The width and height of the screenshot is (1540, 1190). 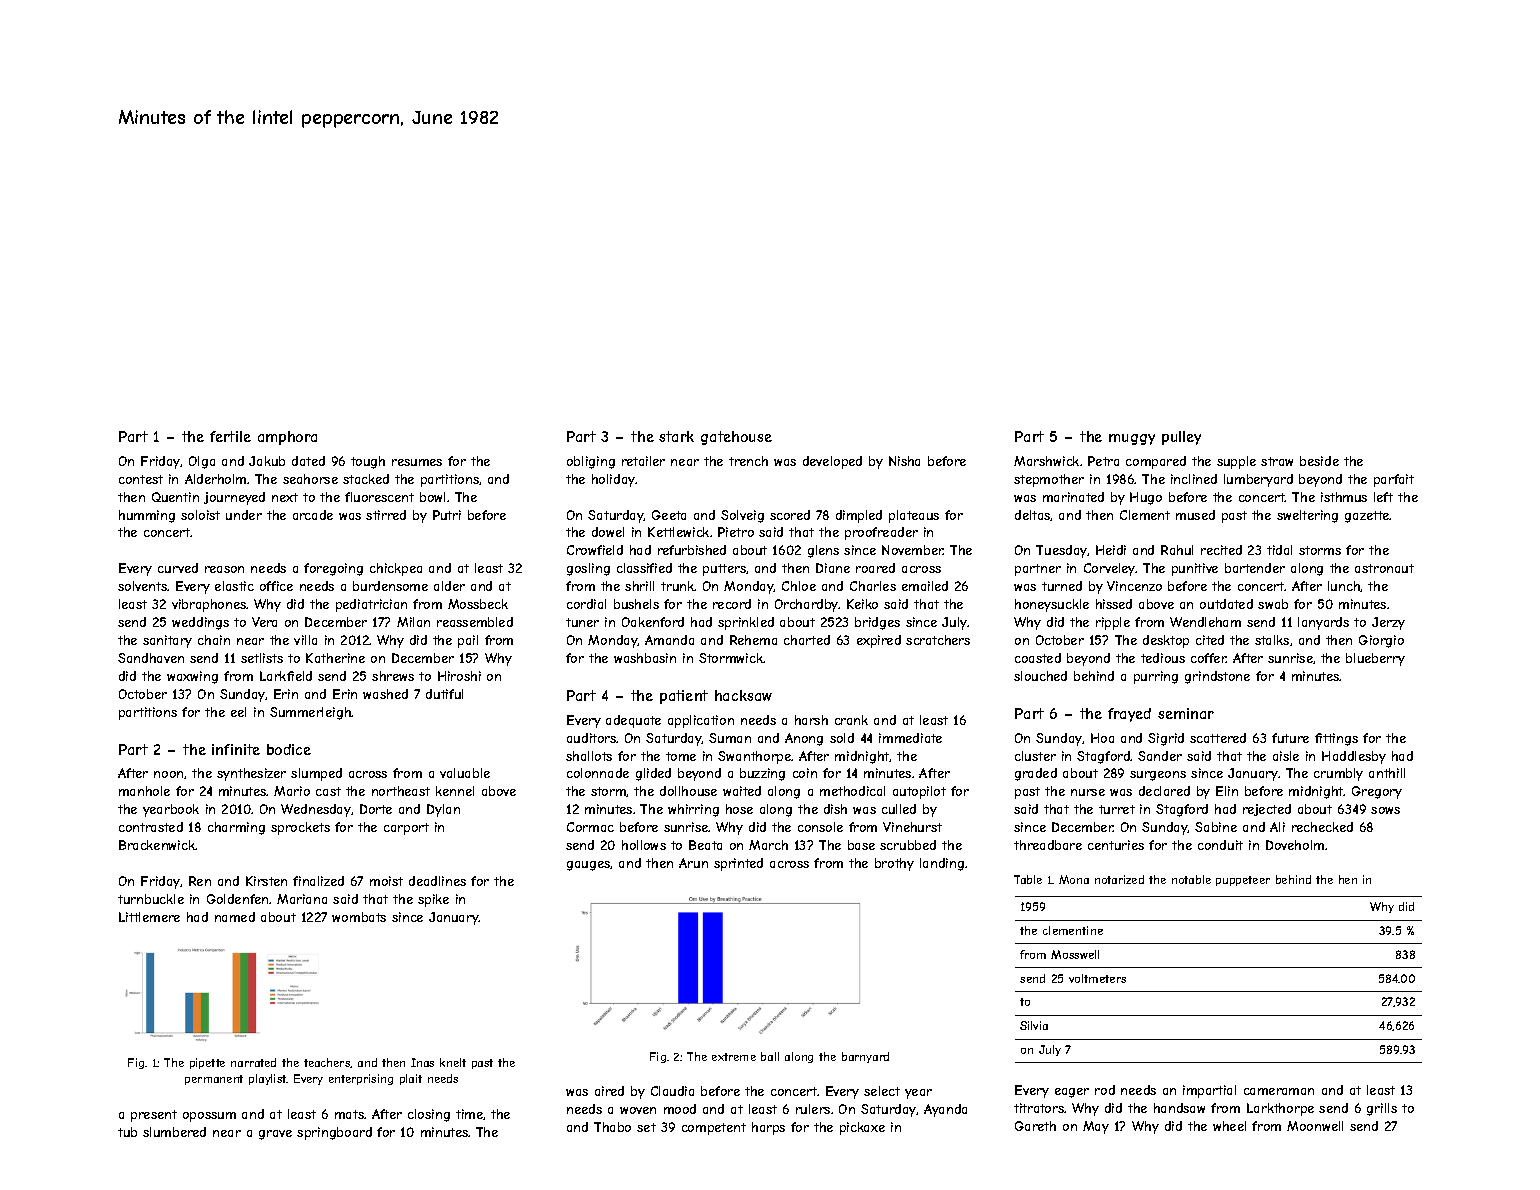 What do you see at coordinates (734, 1057) in the screenshot?
I see `extreme` at bounding box center [734, 1057].
